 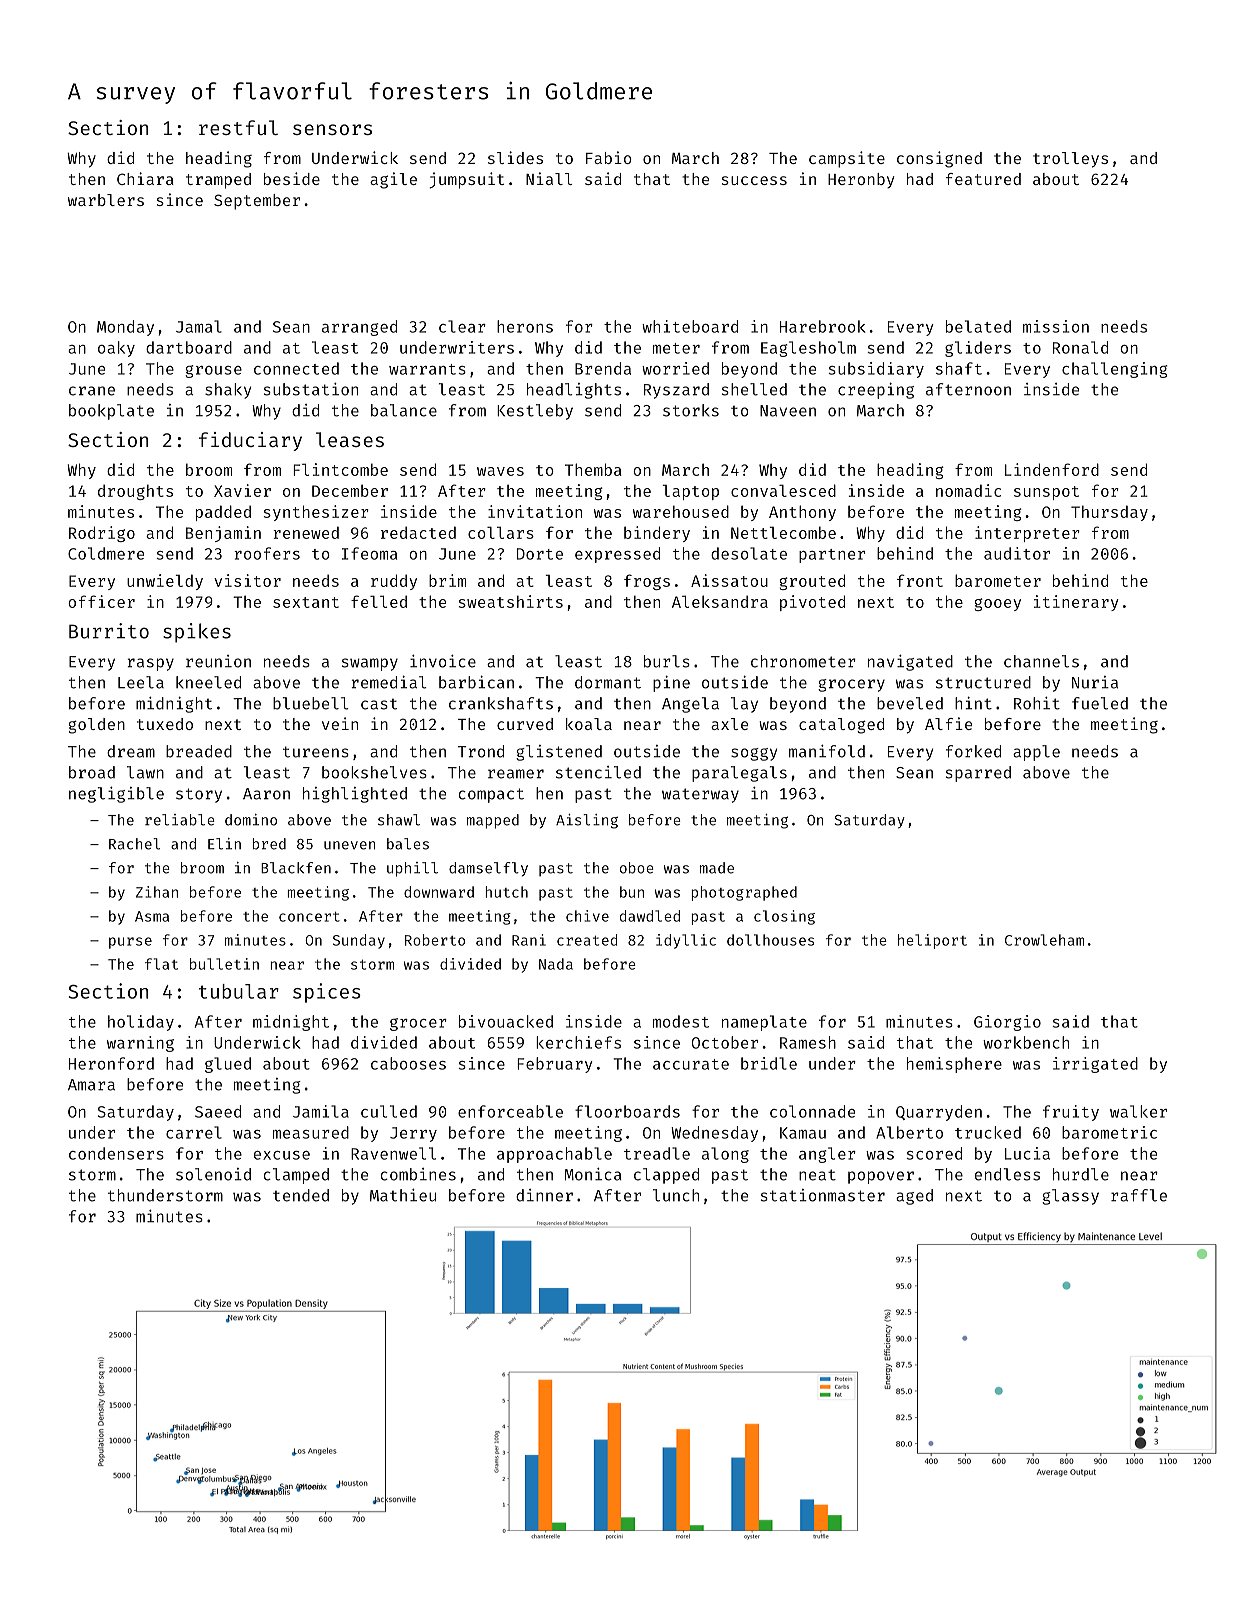 I want to click on workbench, so click(x=1026, y=1042).
